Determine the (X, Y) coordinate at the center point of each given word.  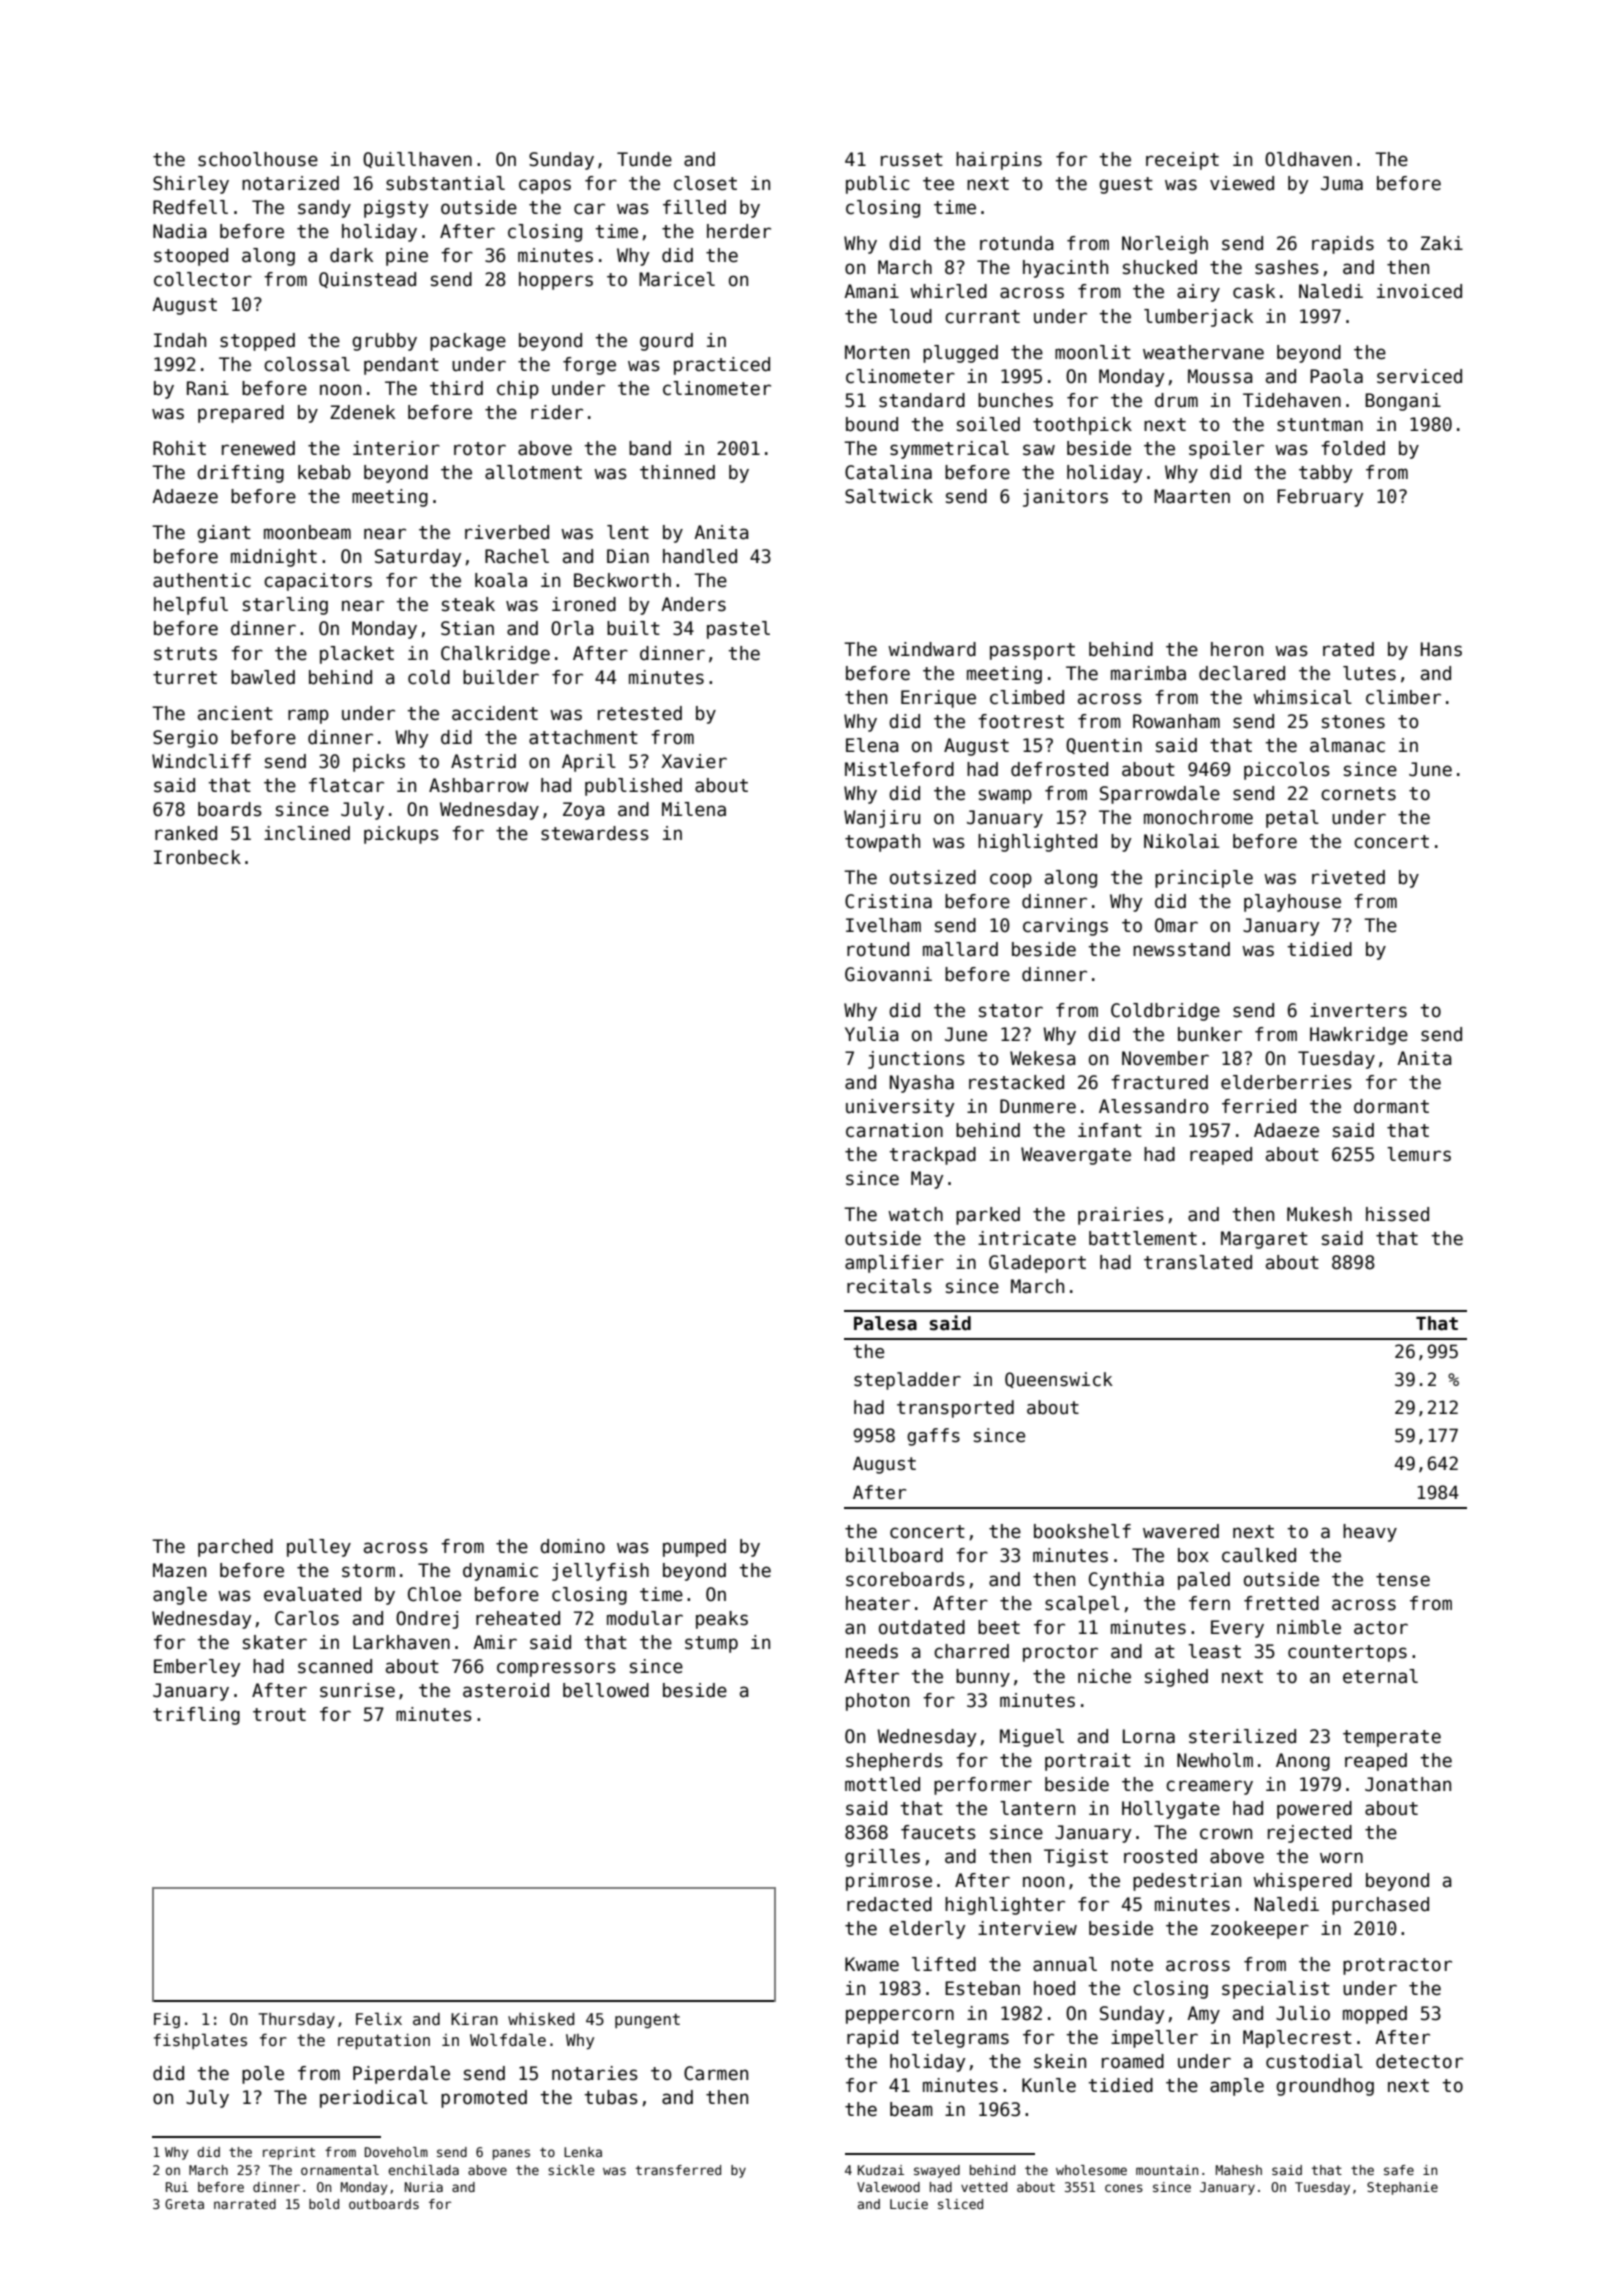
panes (511, 2154)
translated (1198, 1262)
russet (912, 160)
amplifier (894, 1264)
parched (235, 1548)
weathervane (1203, 352)
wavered (1181, 1531)
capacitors (318, 582)
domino (572, 1546)
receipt (1182, 161)
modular (645, 1618)
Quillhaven (417, 160)
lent (628, 532)
